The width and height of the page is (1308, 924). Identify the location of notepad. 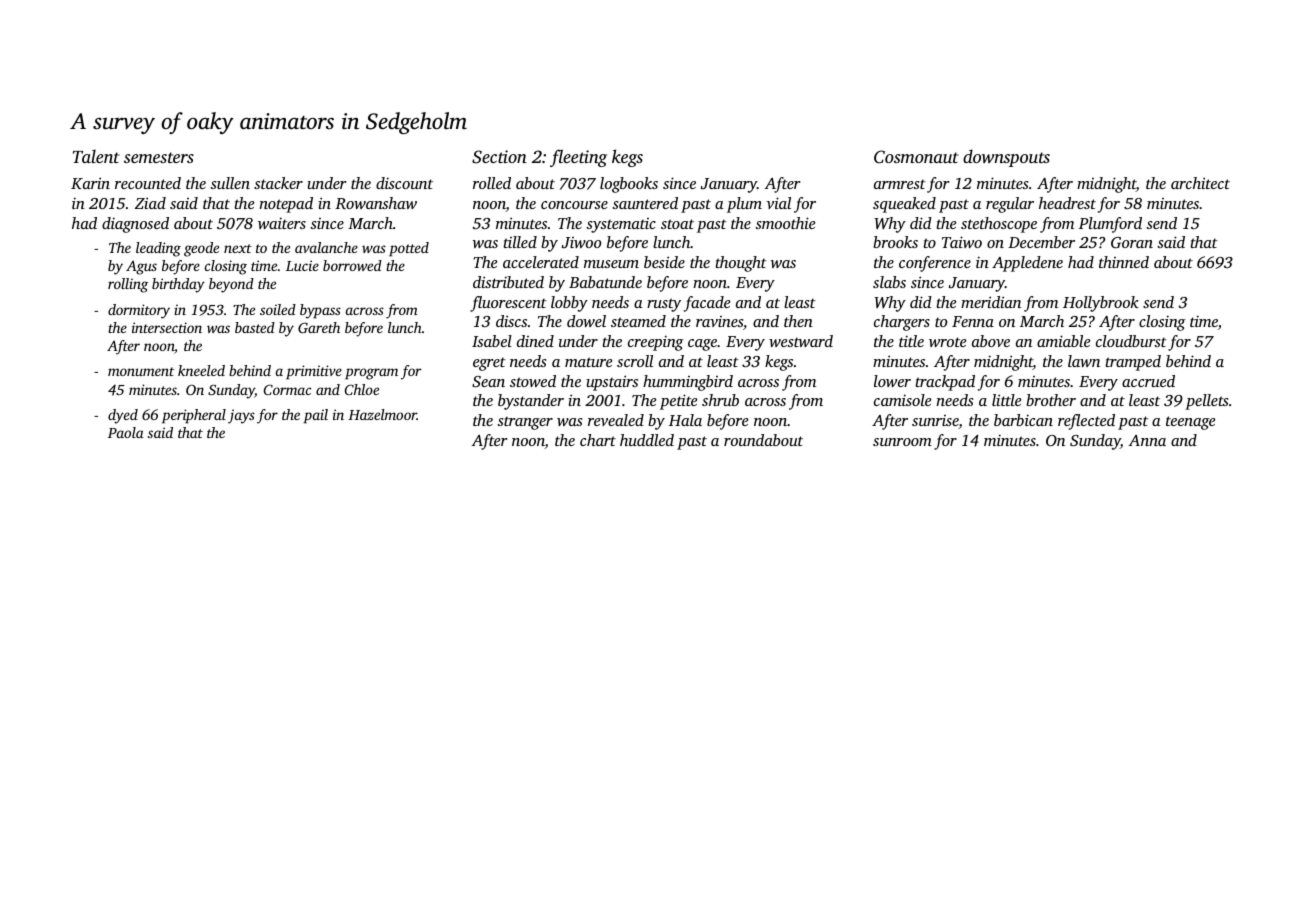
(286, 205).
